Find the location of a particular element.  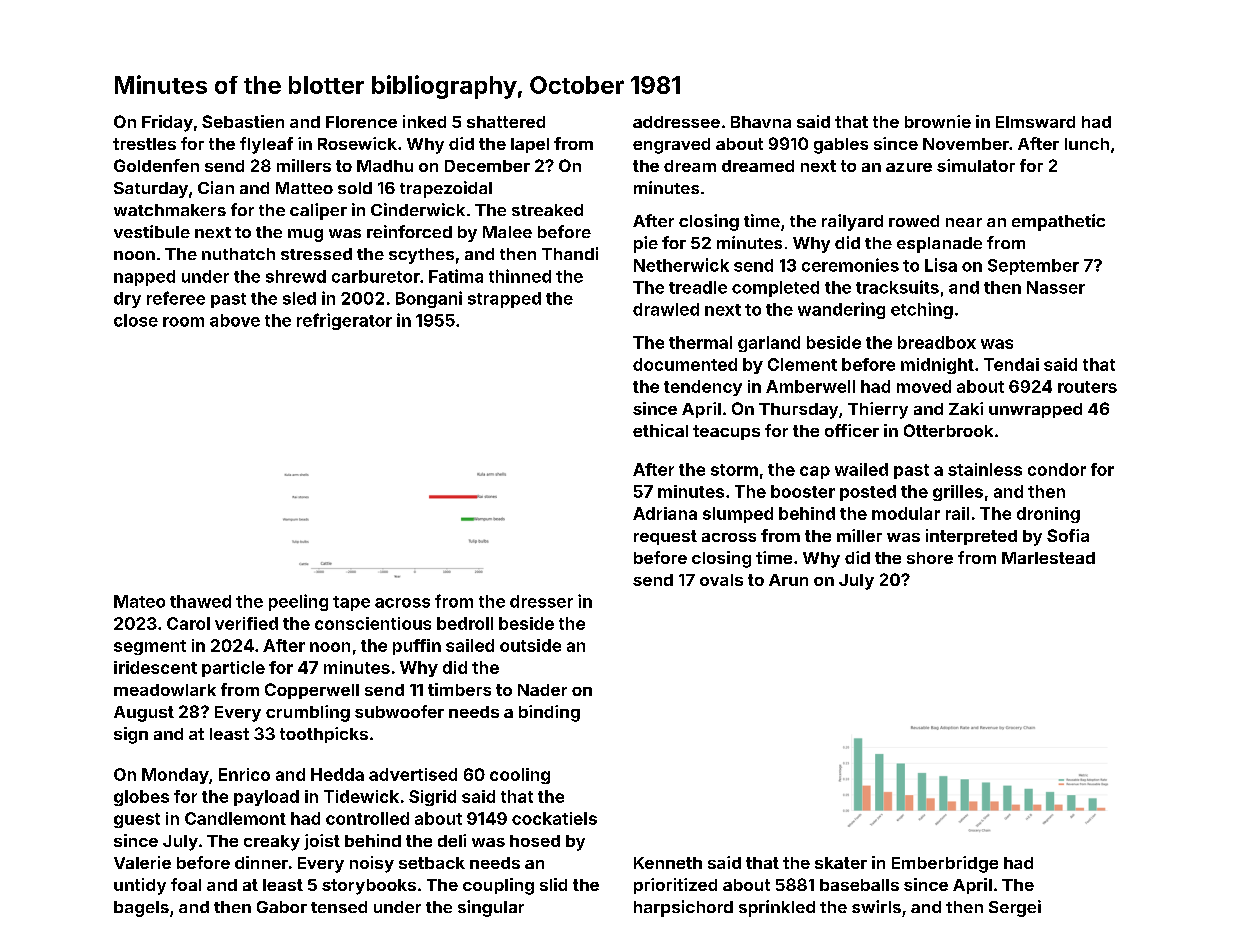

routers is located at coordinates (1087, 387).
